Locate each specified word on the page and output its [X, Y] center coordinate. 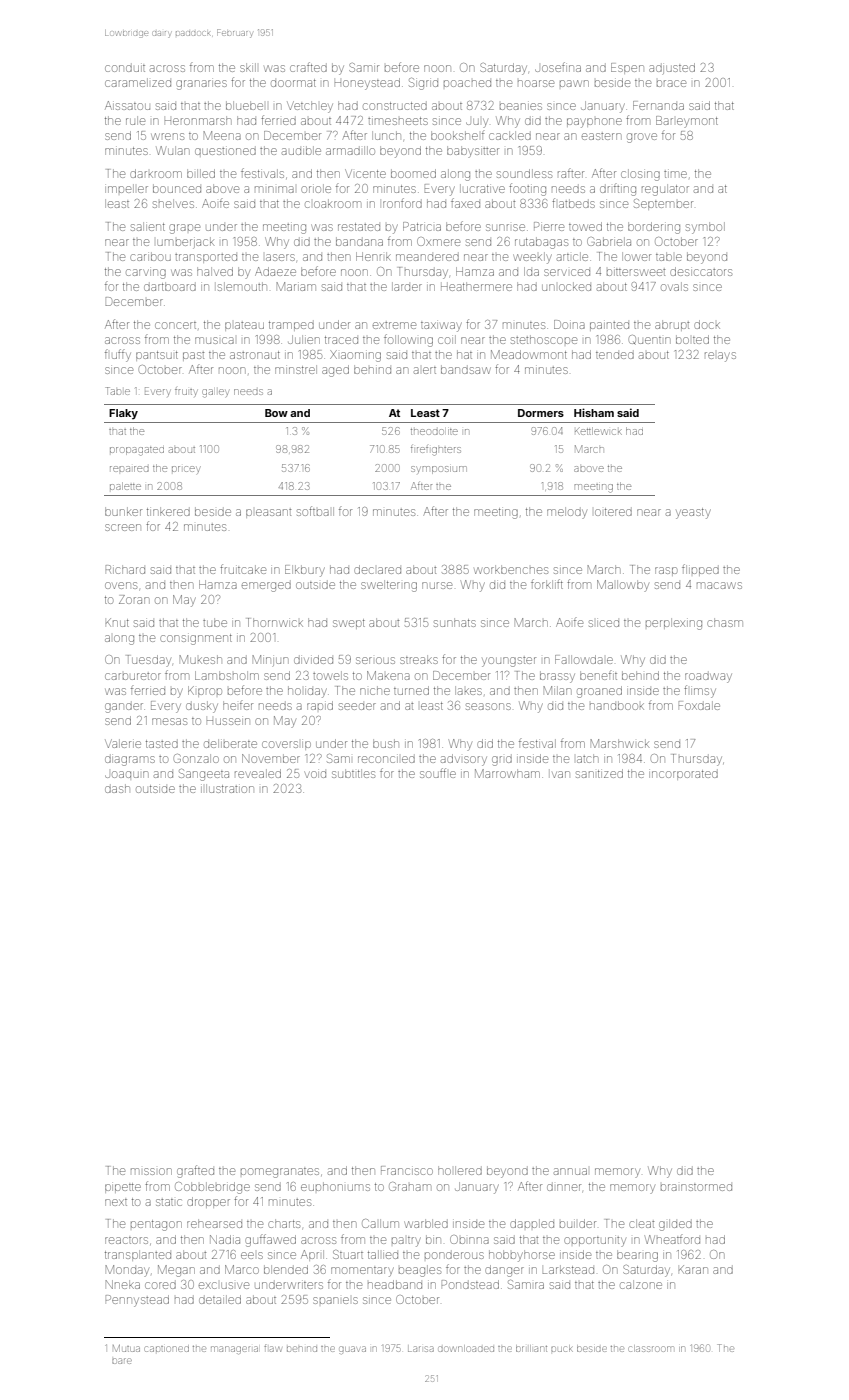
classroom [651, 1348]
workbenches [511, 569]
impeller [126, 188]
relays [720, 357]
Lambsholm [227, 675]
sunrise [505, 227]
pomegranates [280, 1173]
